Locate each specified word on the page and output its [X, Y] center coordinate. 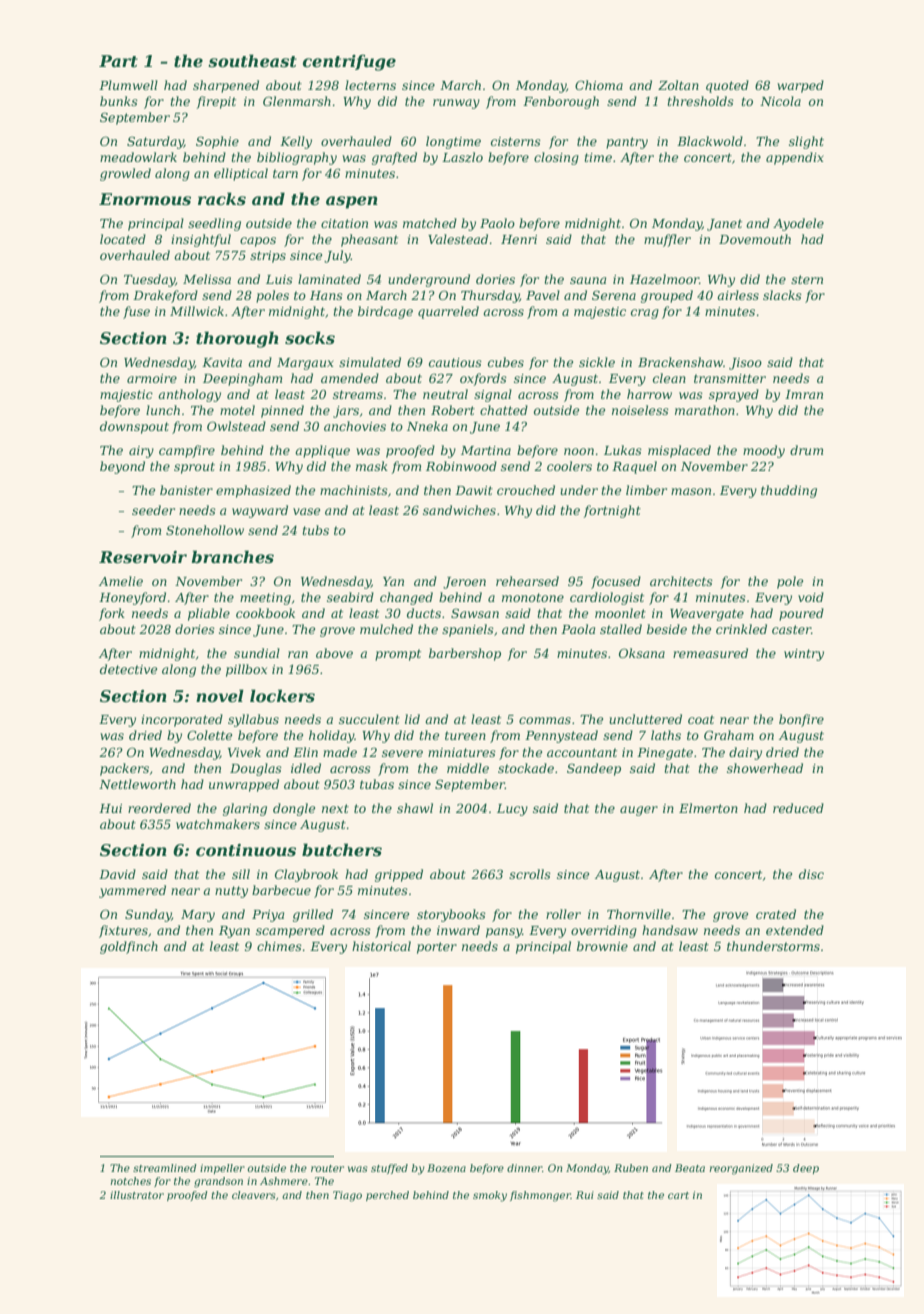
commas [545, 720]
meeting [265, 599]
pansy [504, 933]
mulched [386, 629]
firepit [216, 102]
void [811, 597]
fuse [136, 312]
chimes [279, 946]
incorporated [182, 720]
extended [795, 930]
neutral [445, 394]
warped [800, 86]
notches [130, 1181]
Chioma [599, 85]
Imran [804, 394]
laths [666, 735]
